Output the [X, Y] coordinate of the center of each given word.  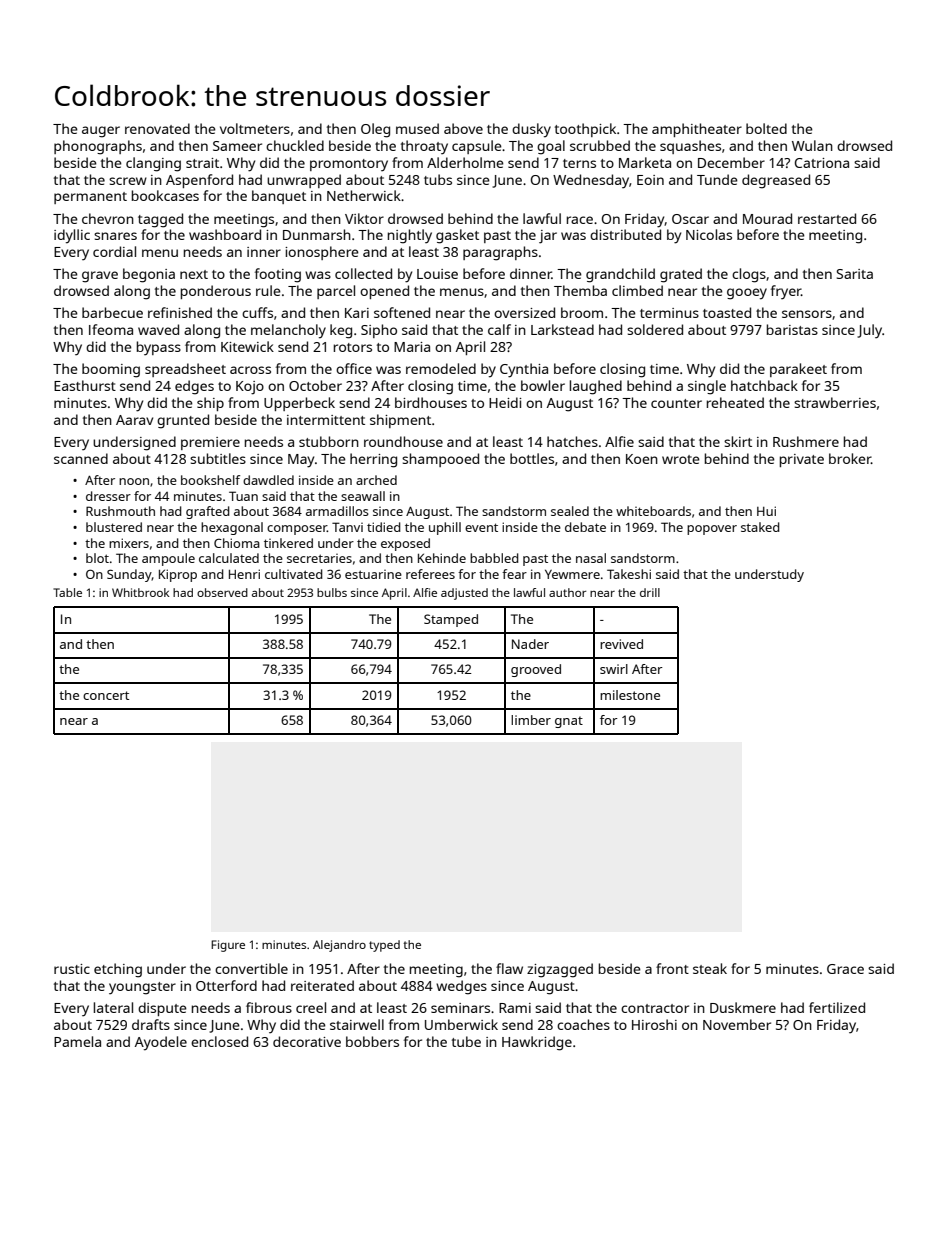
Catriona [822, 163]
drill [650, 592]
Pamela [77, 1041]
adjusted [464, 594]
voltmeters [255, 128]
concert [106, 695]
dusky [531, 130]
